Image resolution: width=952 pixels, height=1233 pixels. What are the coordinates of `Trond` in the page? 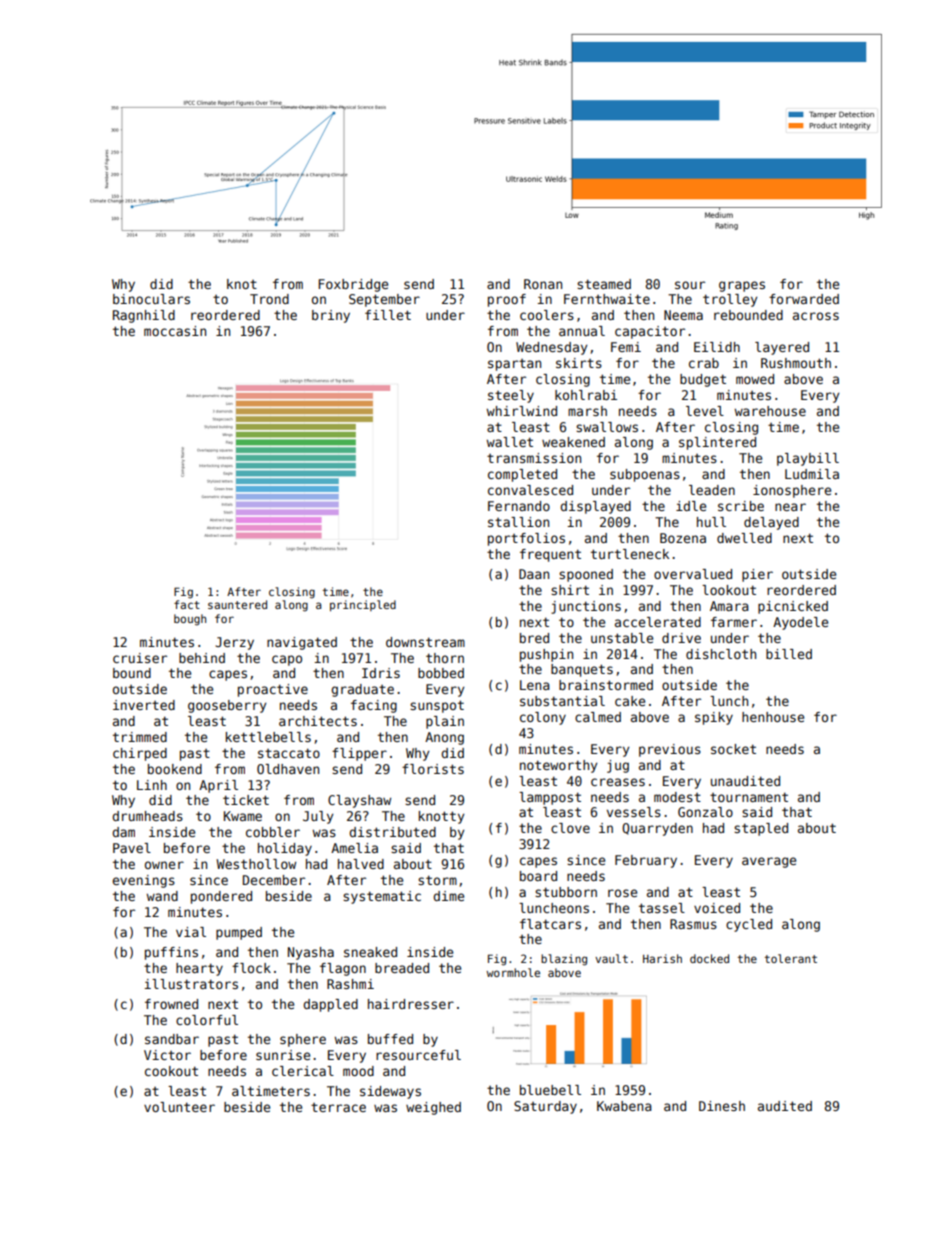 It's located at (269, 299).
